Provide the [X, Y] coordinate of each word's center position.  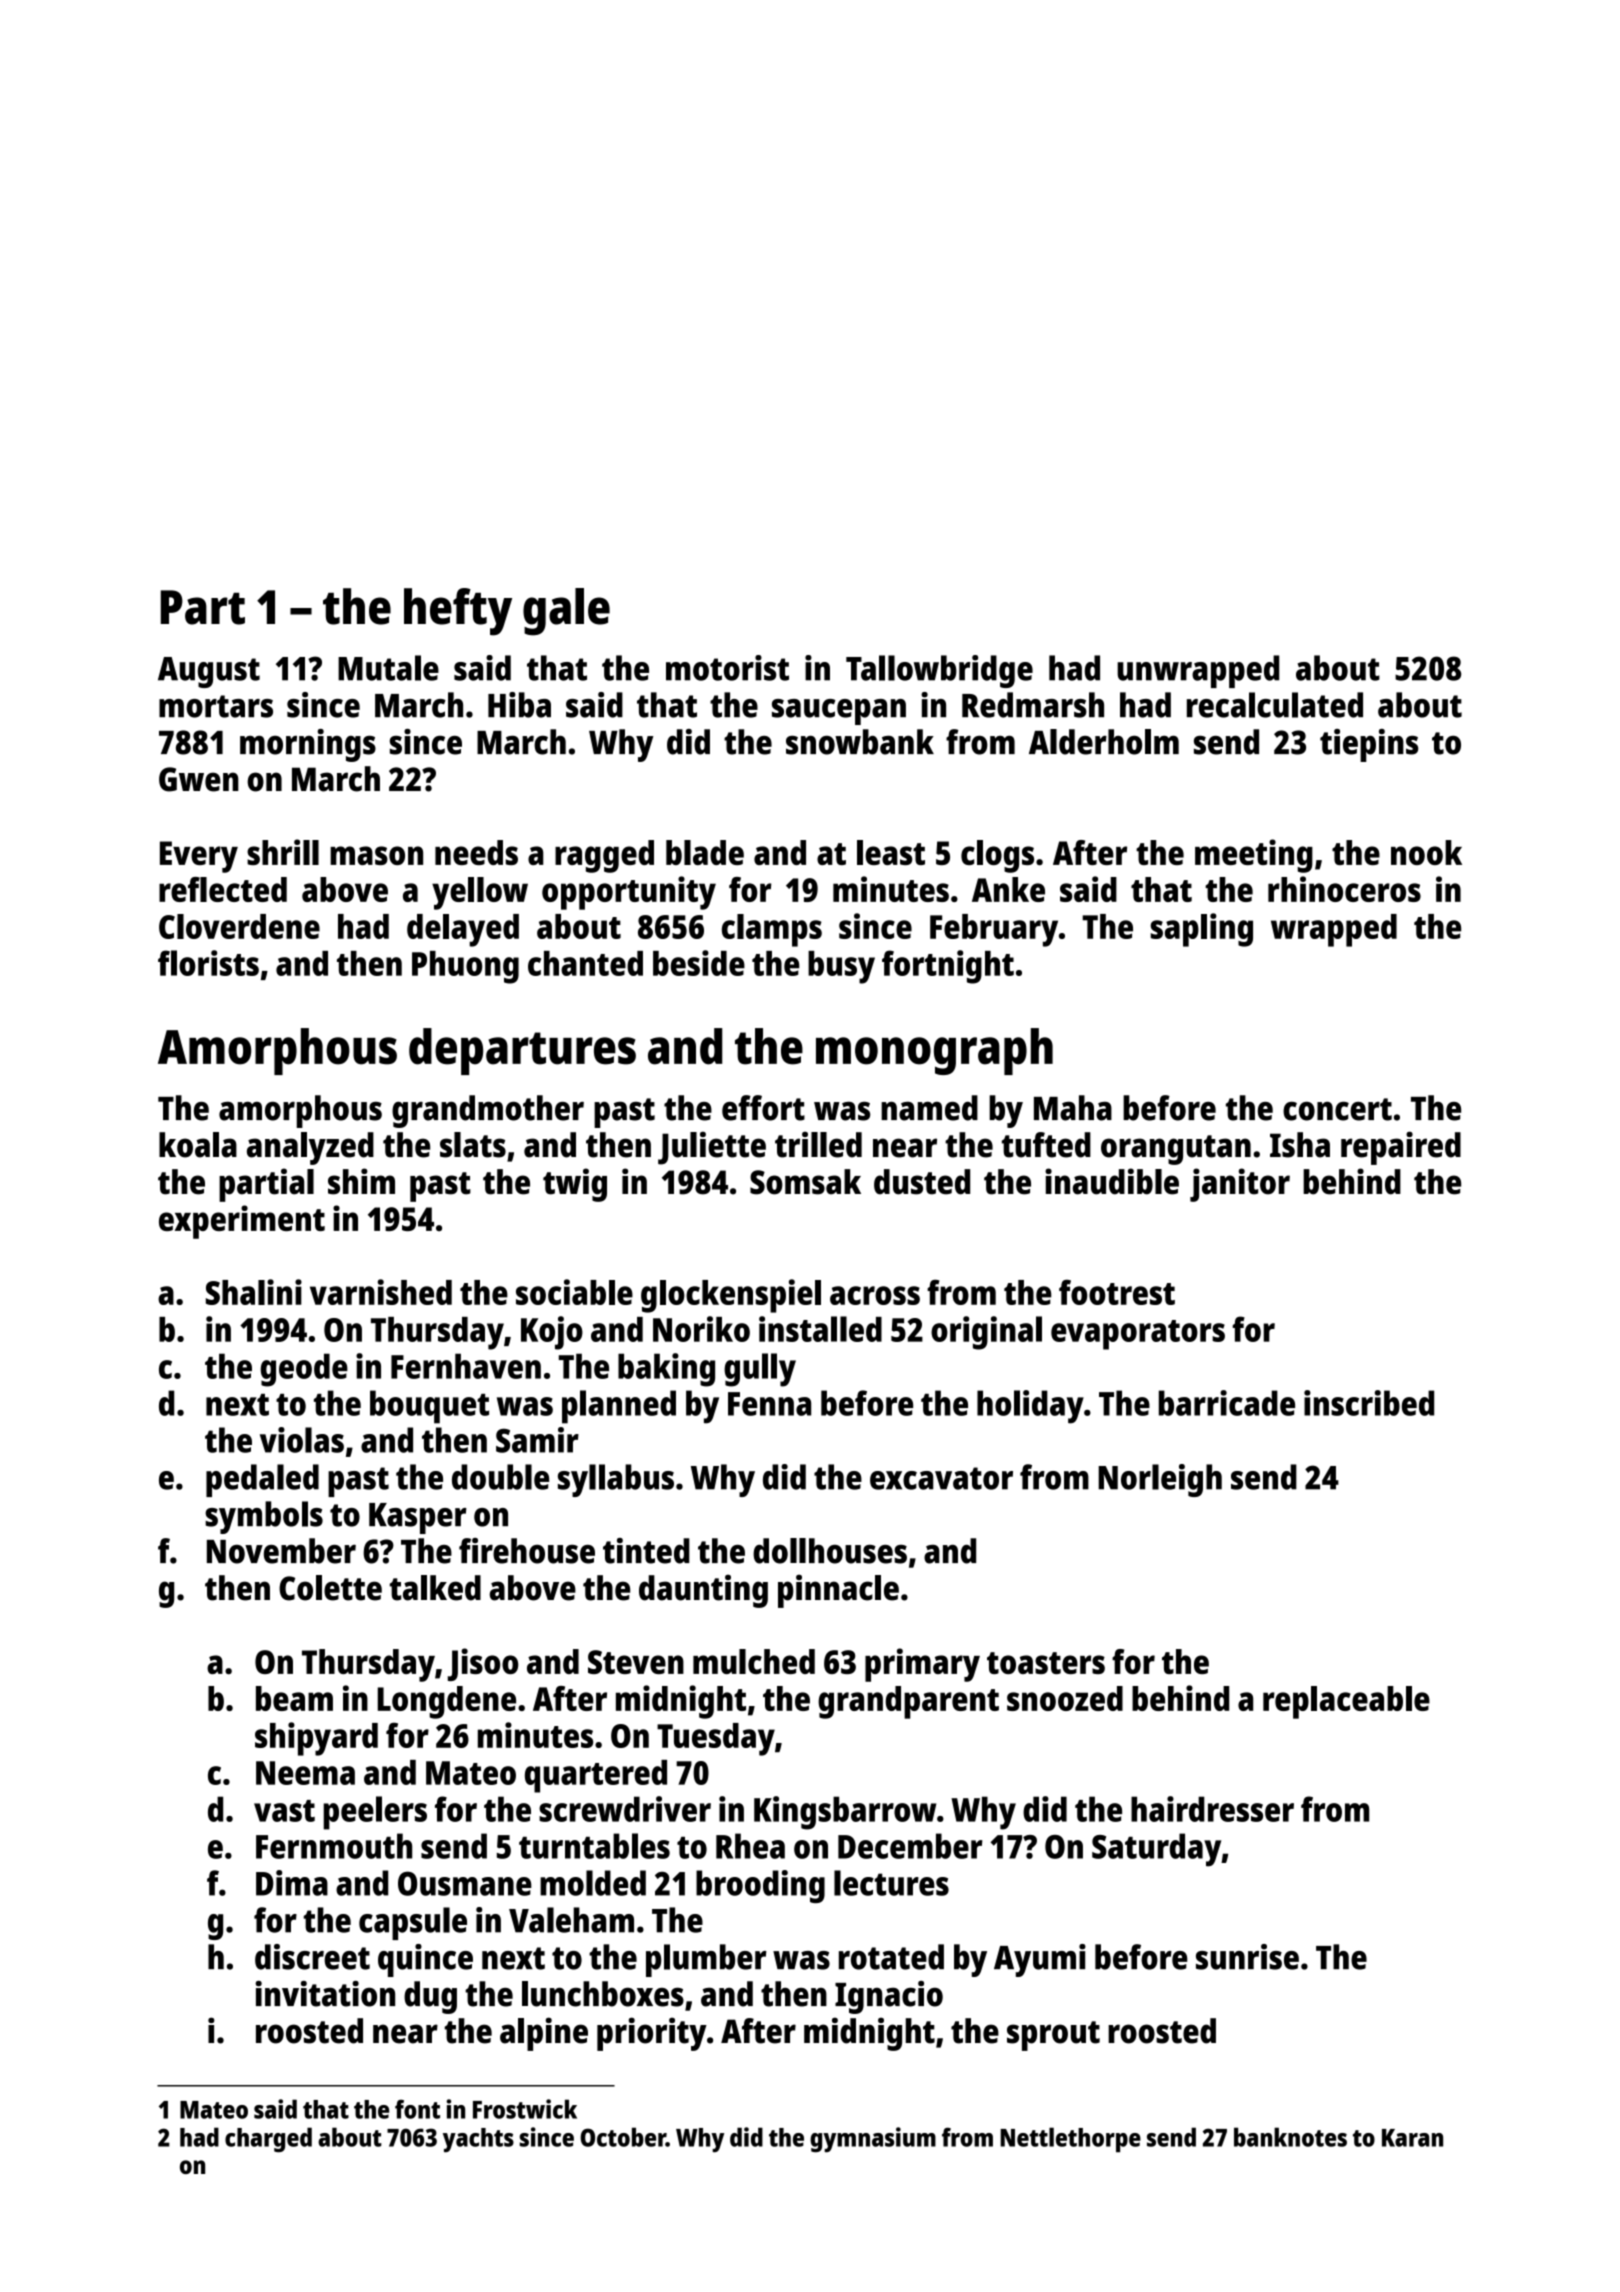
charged [268, 2140]
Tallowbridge [939, 671]
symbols [264, 1517]
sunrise [1247, 1957]
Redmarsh [1033, 705]
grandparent [908, 1702]
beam [294, 1698]
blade [705, 852]
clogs [997, 856]
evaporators [1138, 1335]
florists [208, 963]
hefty [458, 612]
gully [760, 1370]
